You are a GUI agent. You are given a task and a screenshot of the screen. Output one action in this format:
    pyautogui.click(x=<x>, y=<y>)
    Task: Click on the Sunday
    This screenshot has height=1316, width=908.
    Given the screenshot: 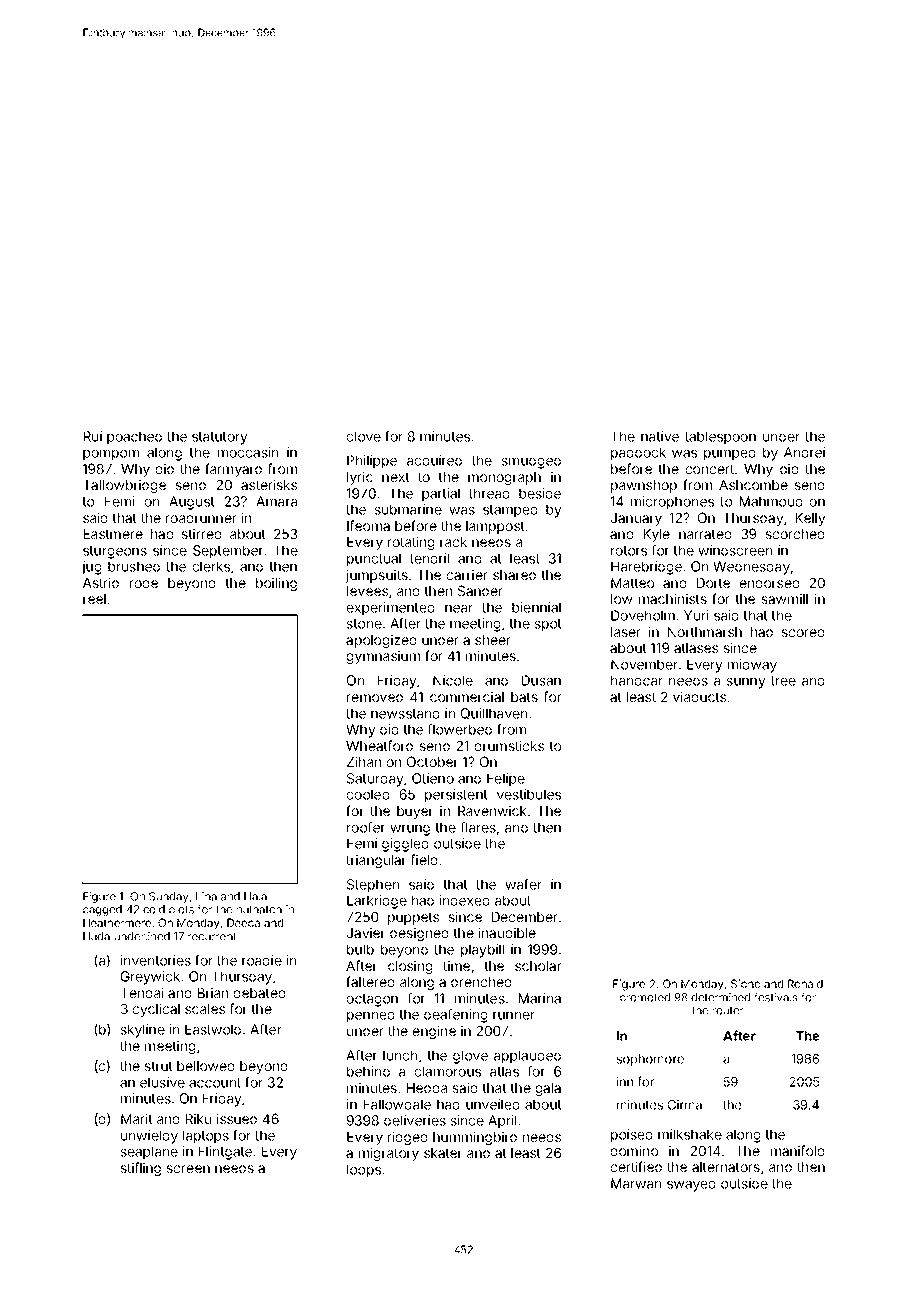 What is the action you would take?
    pyautogui.click(x=169, y=897)
